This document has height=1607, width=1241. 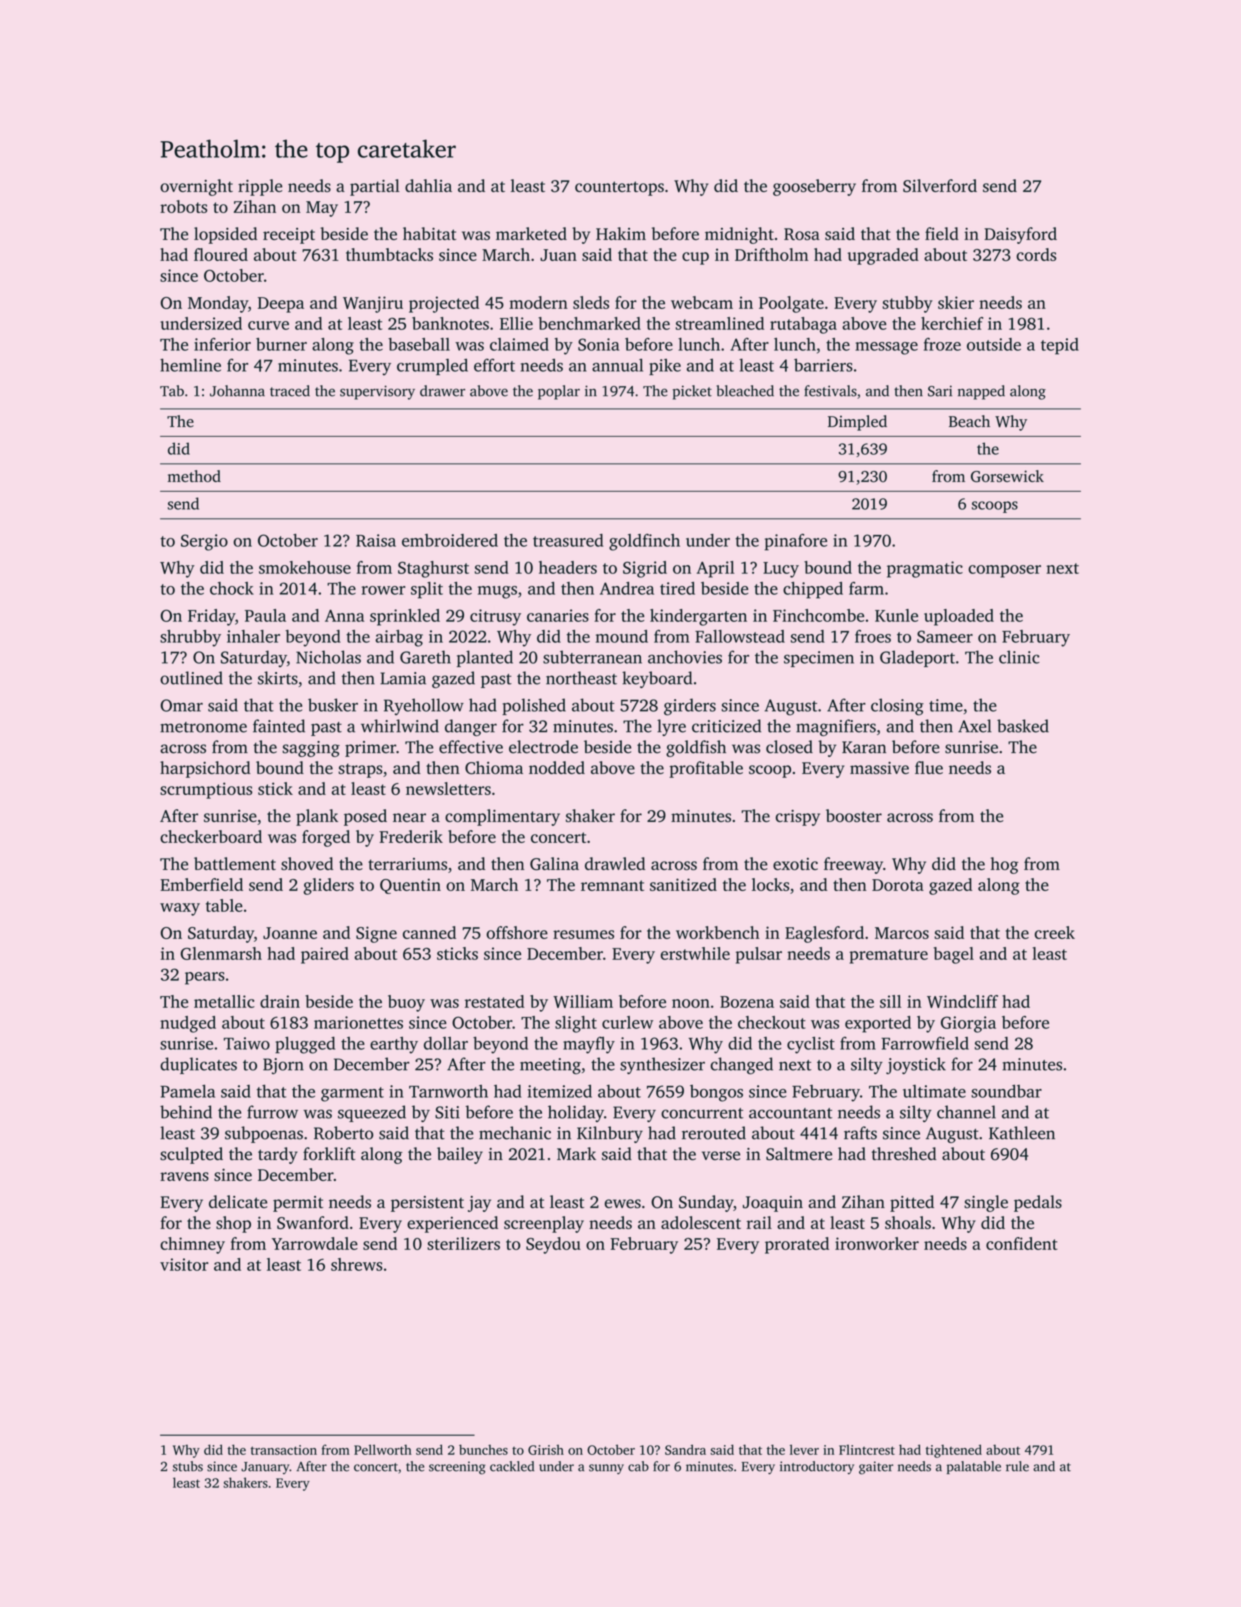 I want to click on composer, so click(x=1004, y=571).
